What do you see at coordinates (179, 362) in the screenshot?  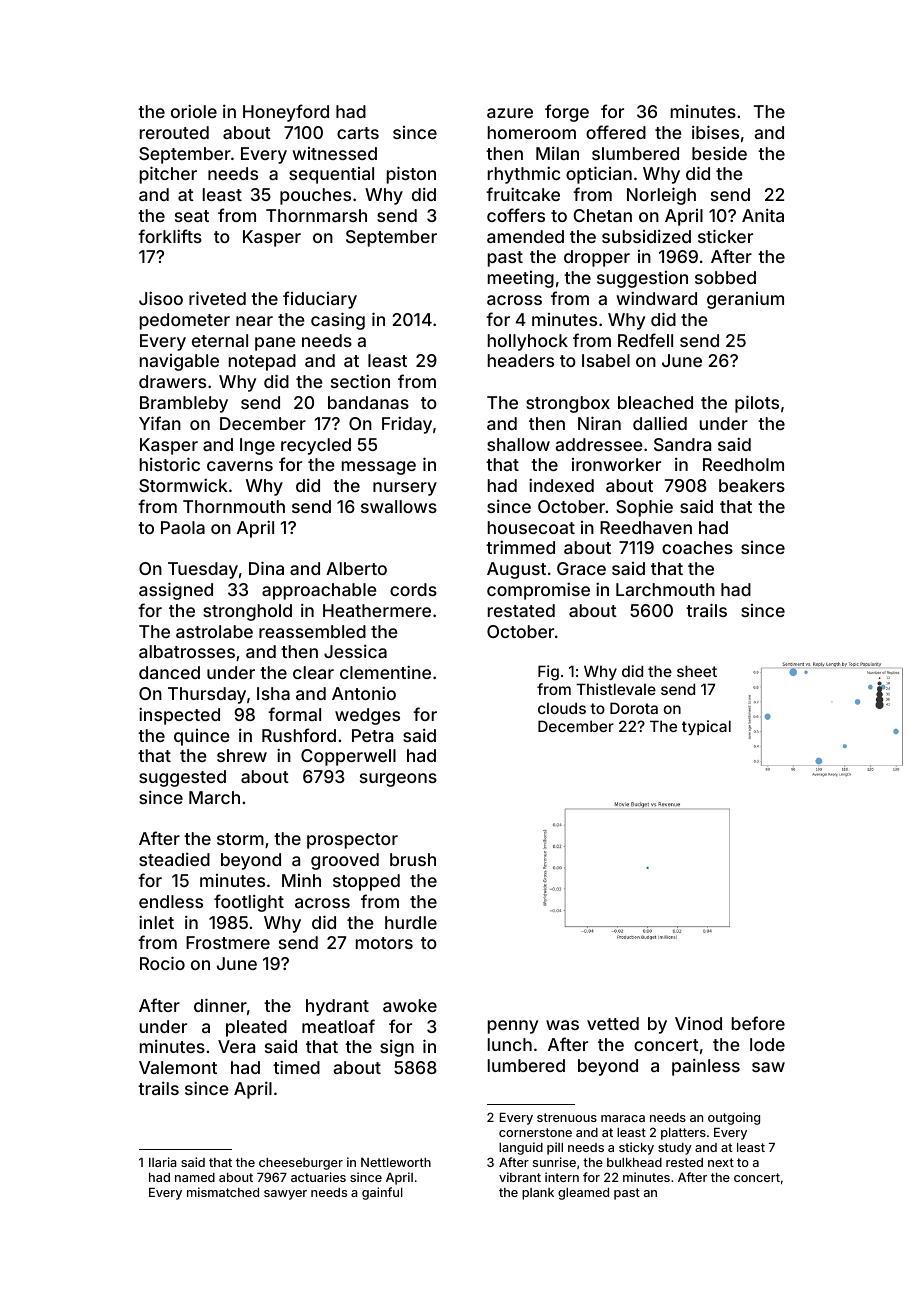 I see `navigable` at bounding box center [179, 362].
